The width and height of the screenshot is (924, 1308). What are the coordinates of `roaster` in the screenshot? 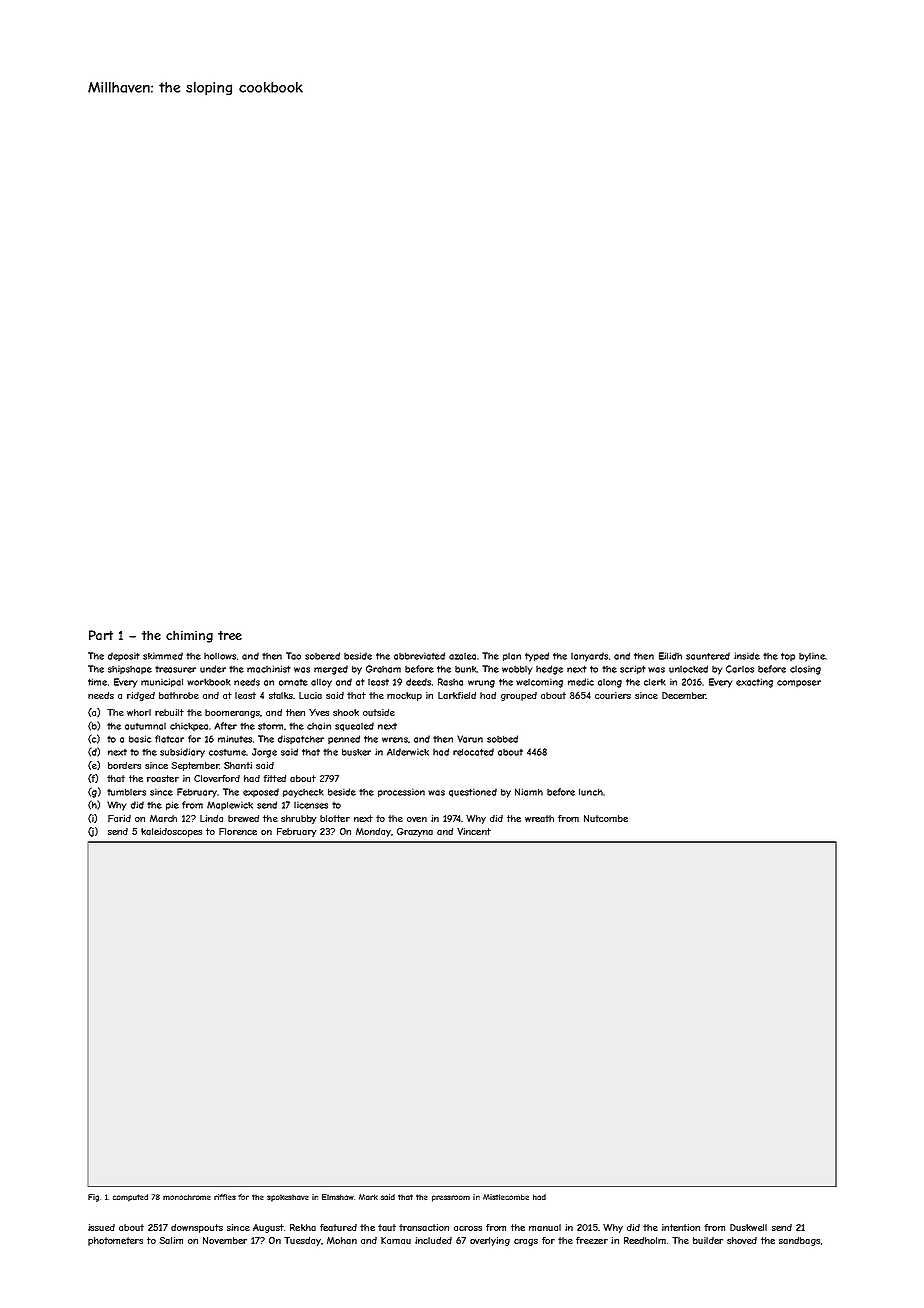 It's located at (163, 778).
